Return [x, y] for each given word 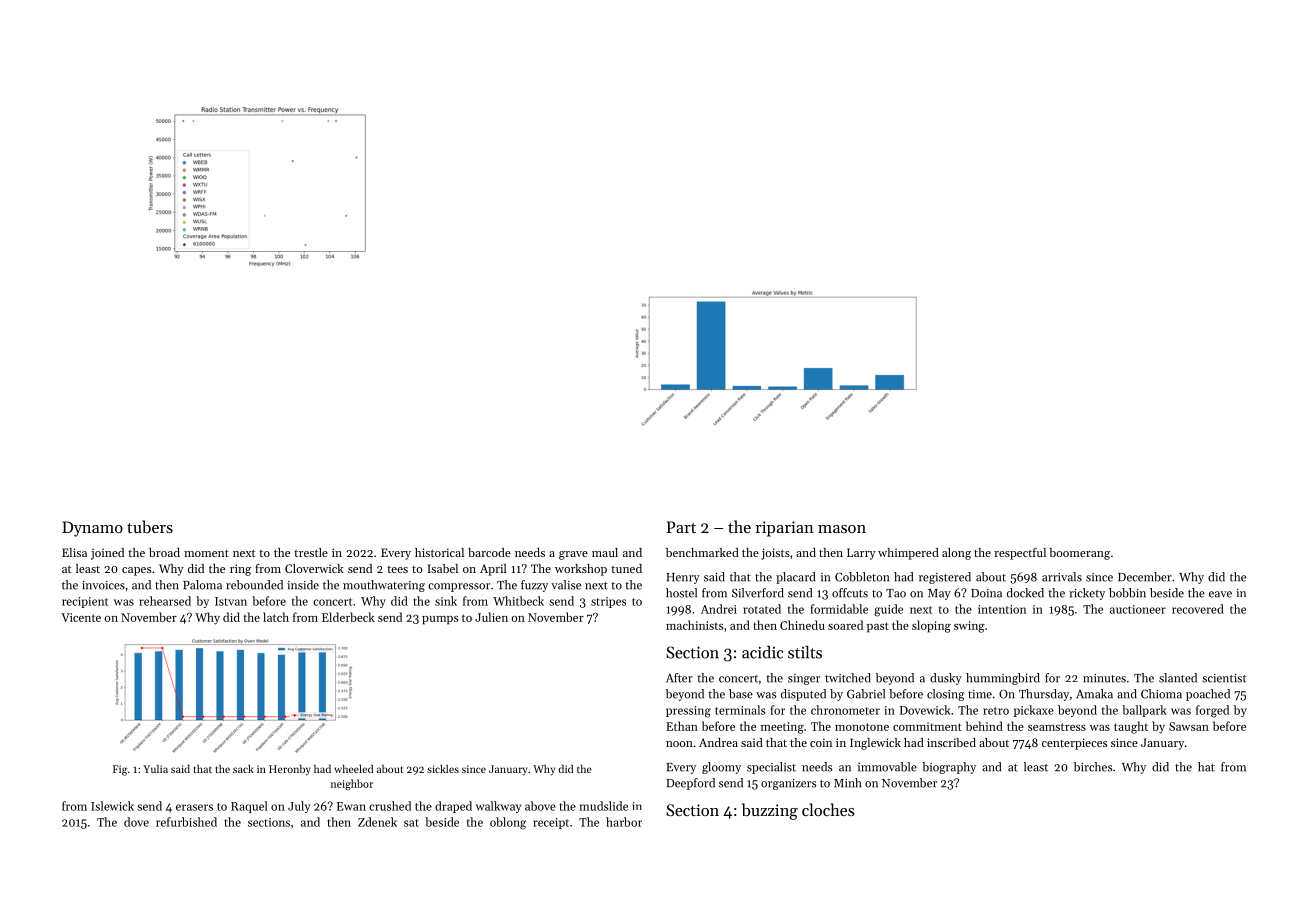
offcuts [850, 593]
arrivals [1062, 577]
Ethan [682, 726]
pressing [688, 712]
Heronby [290, 770]
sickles [443, 769]
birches [1093, 767]
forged [1212, 711]
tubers [150, 526]
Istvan [231, 601]
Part [681, 527]
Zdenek [377, 822]
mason [842, 529]
